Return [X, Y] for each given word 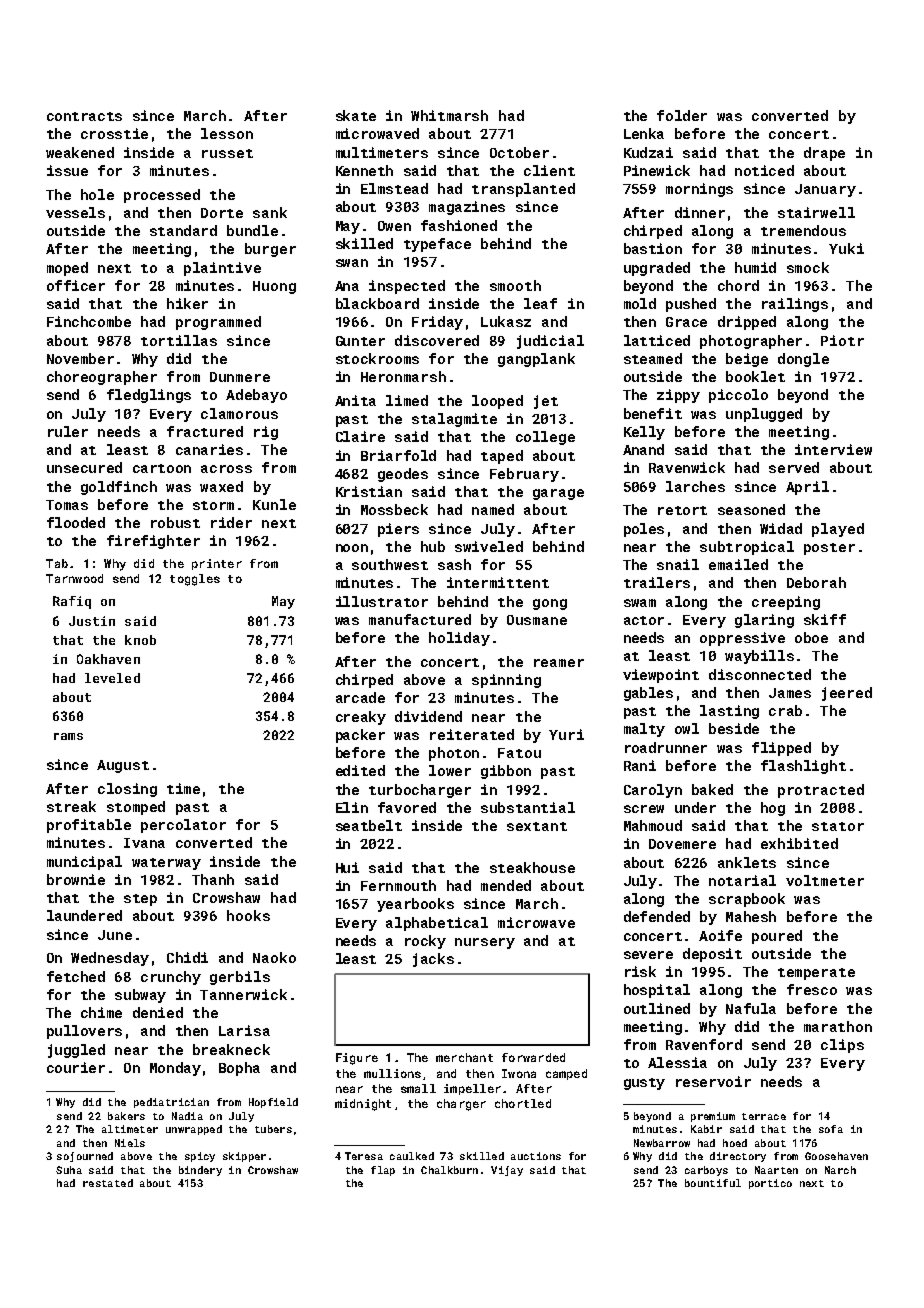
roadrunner [666, 747]
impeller [472, 1089]
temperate [816, 974]
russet [227, 153]
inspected [407, 287]
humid [755, 267]
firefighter [153, 542]
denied [158, 1012]
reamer [559, 663]
